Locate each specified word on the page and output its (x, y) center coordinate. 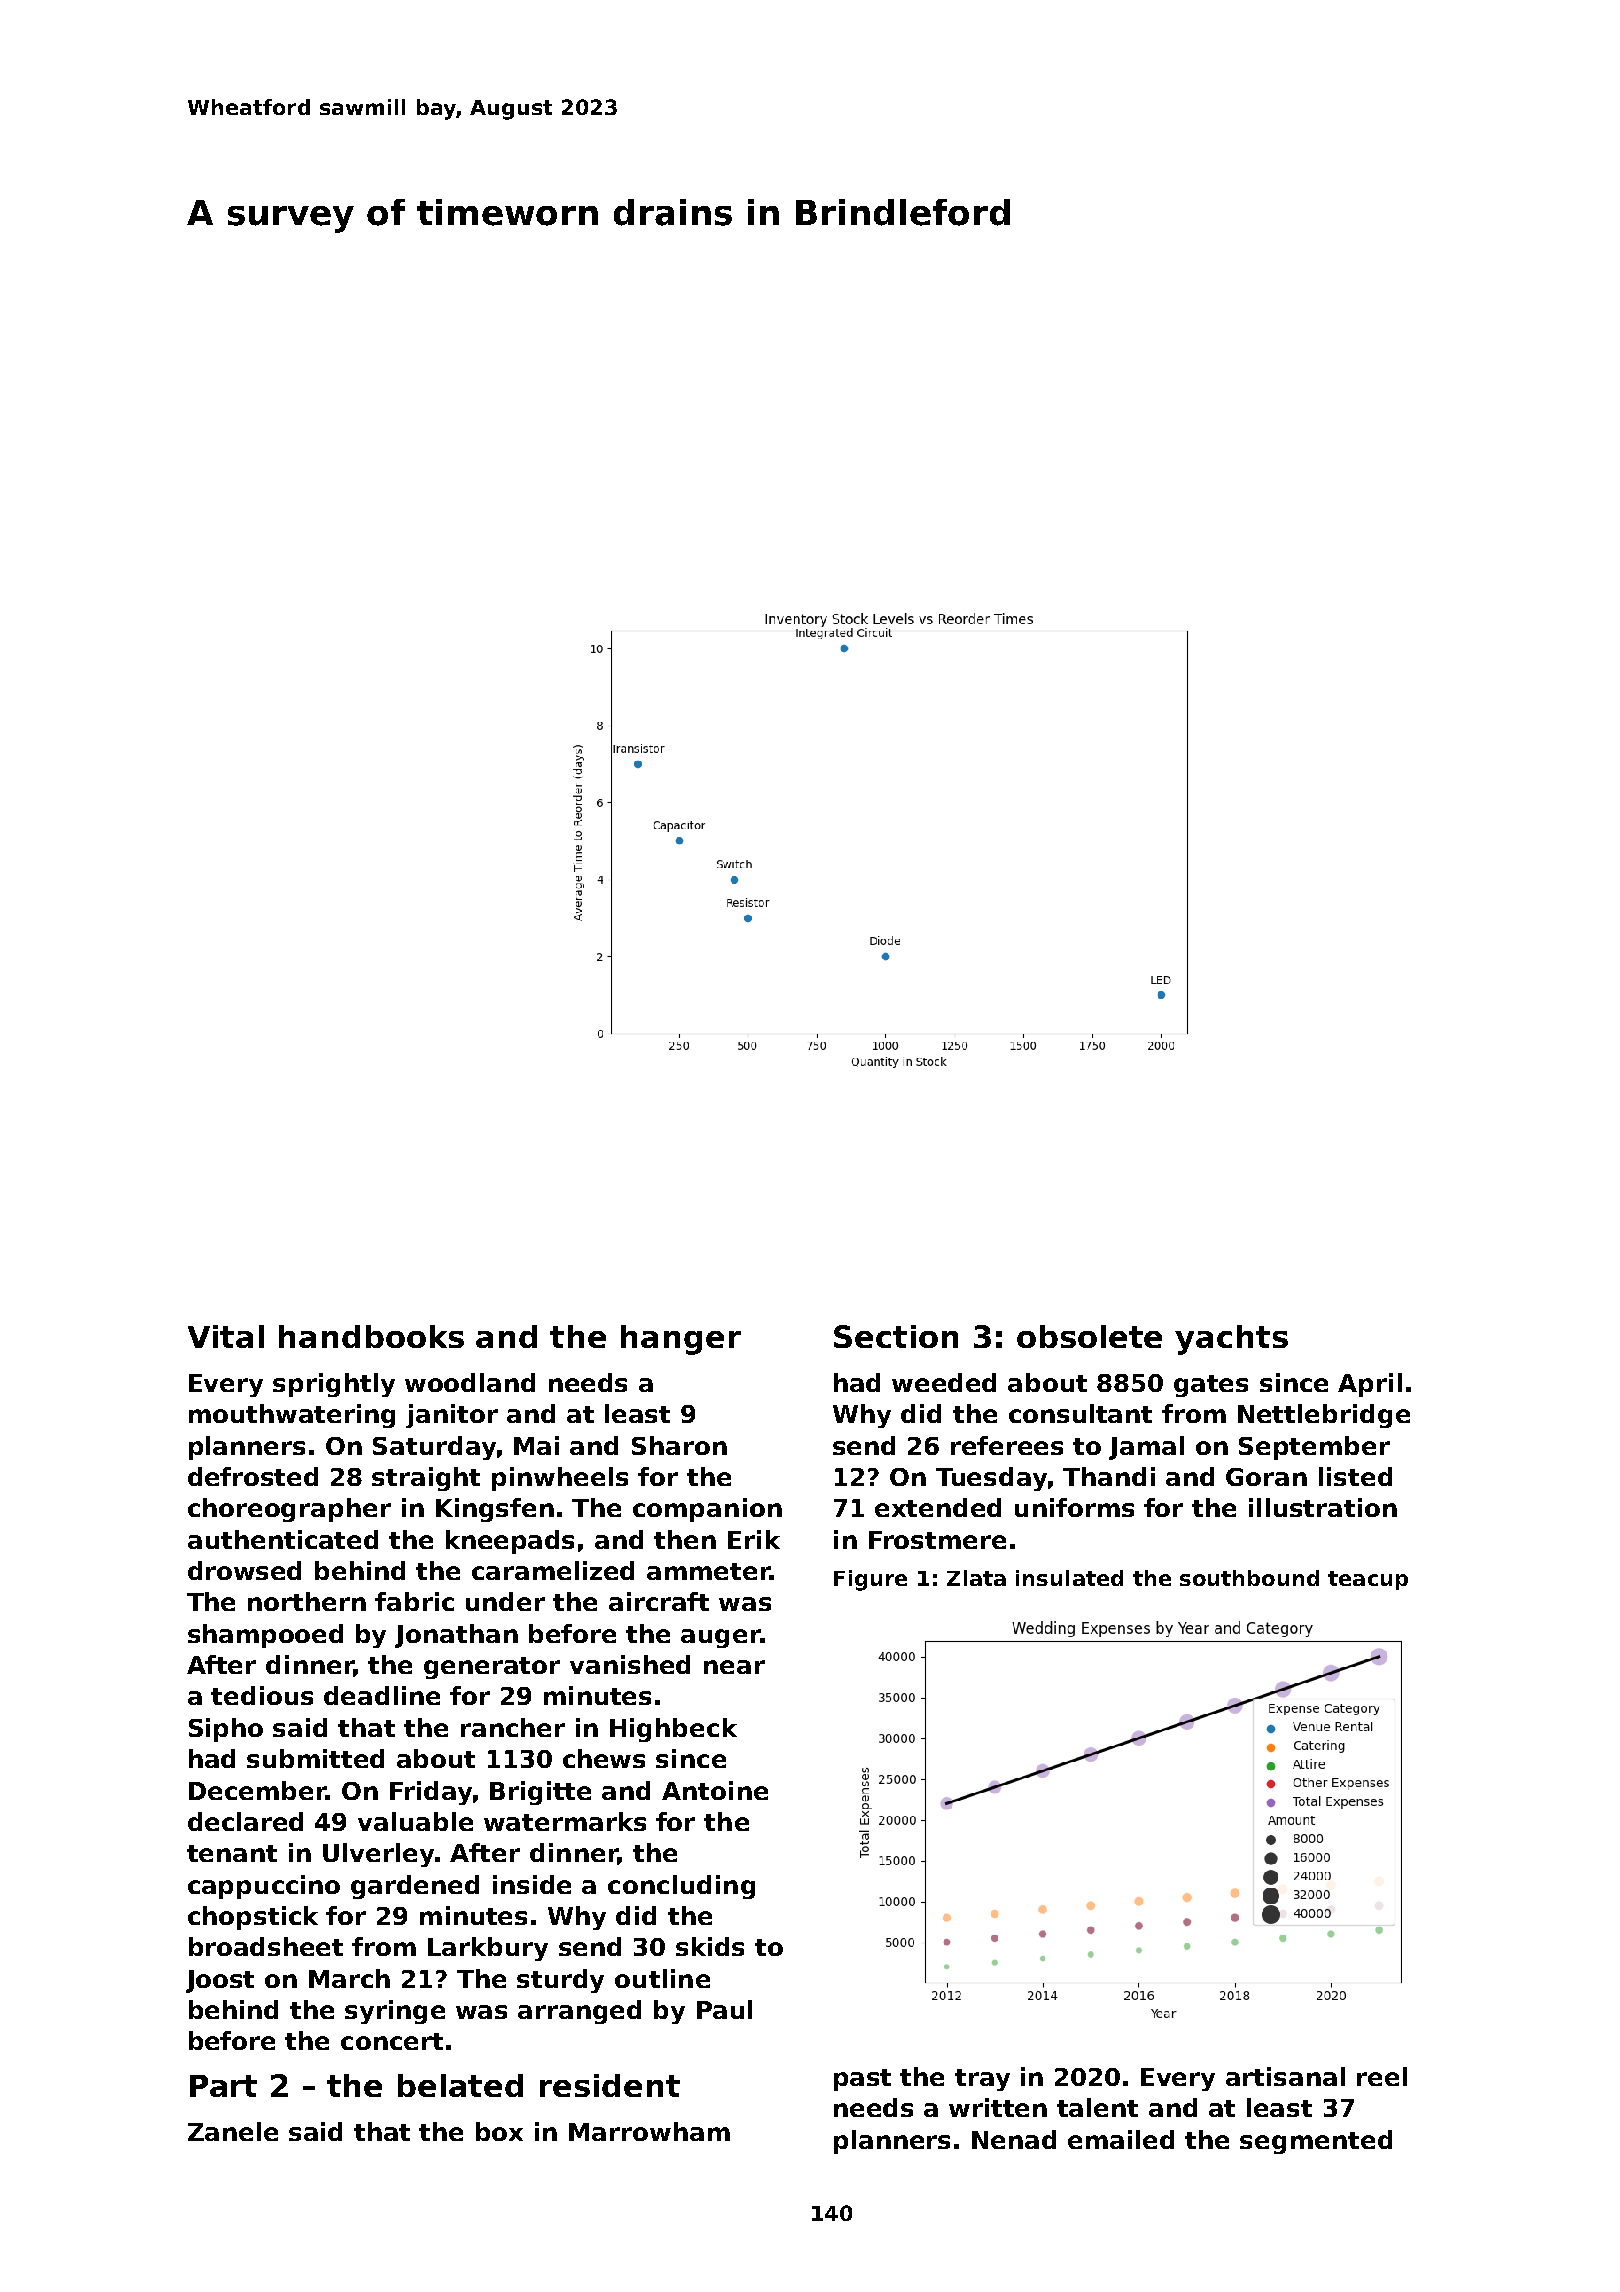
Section (896, 1336)
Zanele (233, 2131)
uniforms (1074, 1507)
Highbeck (673, 1730)
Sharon (679, 1445)
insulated (1069, 1578)
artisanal (1285, 2076)
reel (1382, 2076)
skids (710, 1946)
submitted (315, 1758)
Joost (220, 1981)
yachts (1231, 1340)
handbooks (371, 1336)
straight (426, 1479)
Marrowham (649, 2131)
